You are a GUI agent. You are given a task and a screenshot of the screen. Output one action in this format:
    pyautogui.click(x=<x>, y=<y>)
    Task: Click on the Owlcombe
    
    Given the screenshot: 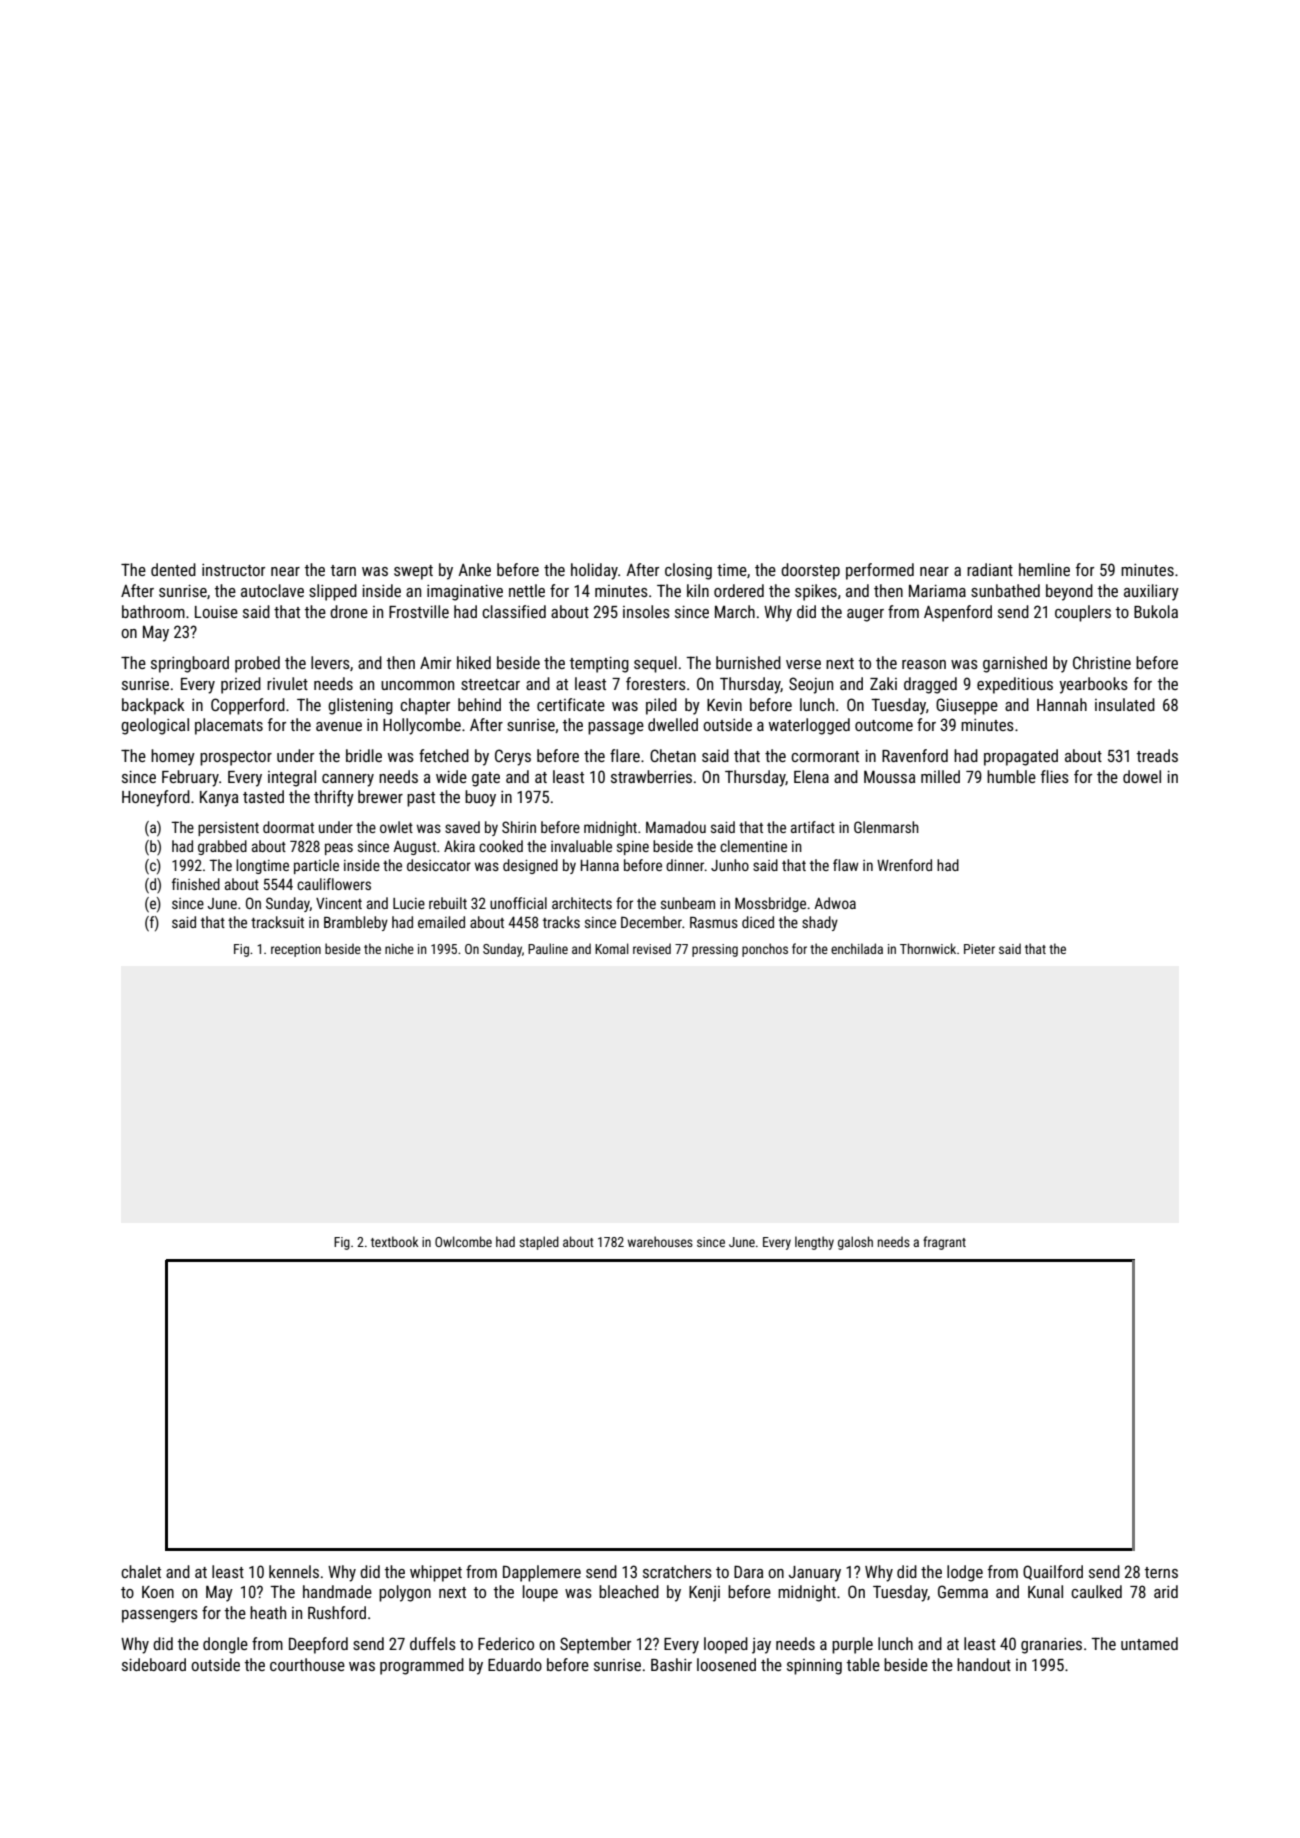 What is the action you would take?
    pyautogui.click(x=463, y=1241)
